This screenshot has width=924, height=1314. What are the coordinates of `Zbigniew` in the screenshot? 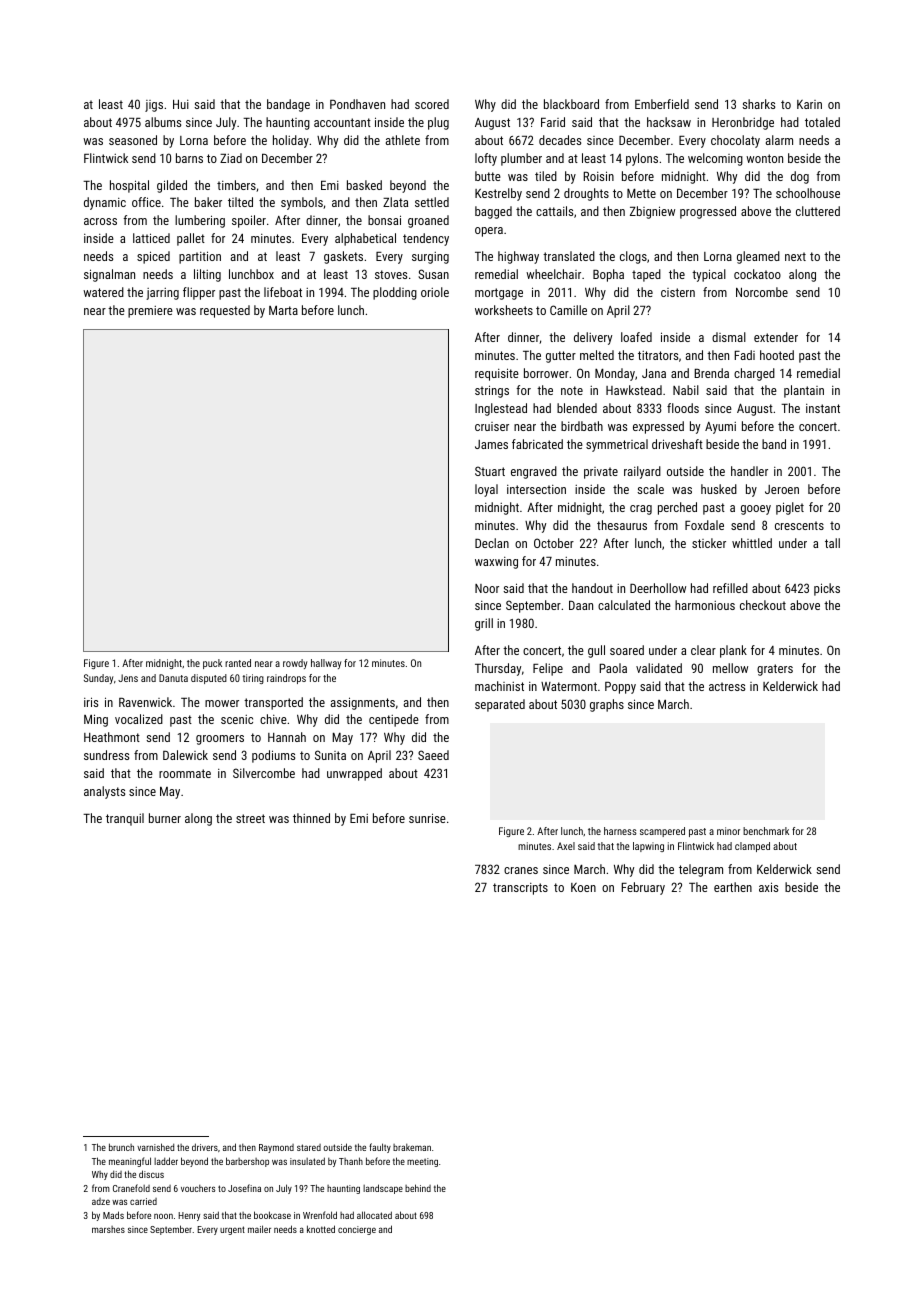 It's located at (652, 212).
